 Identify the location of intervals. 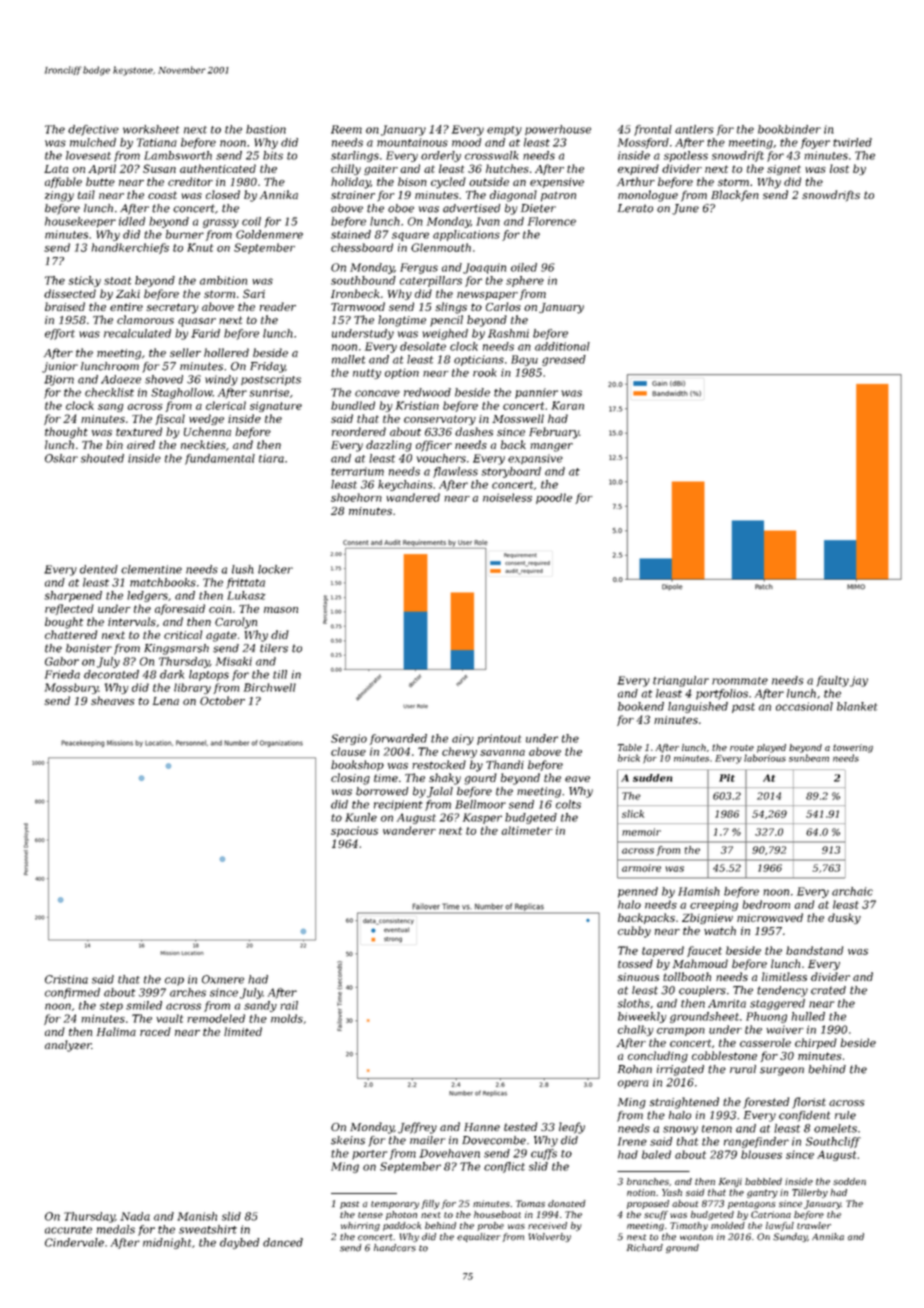
(132, 621).
